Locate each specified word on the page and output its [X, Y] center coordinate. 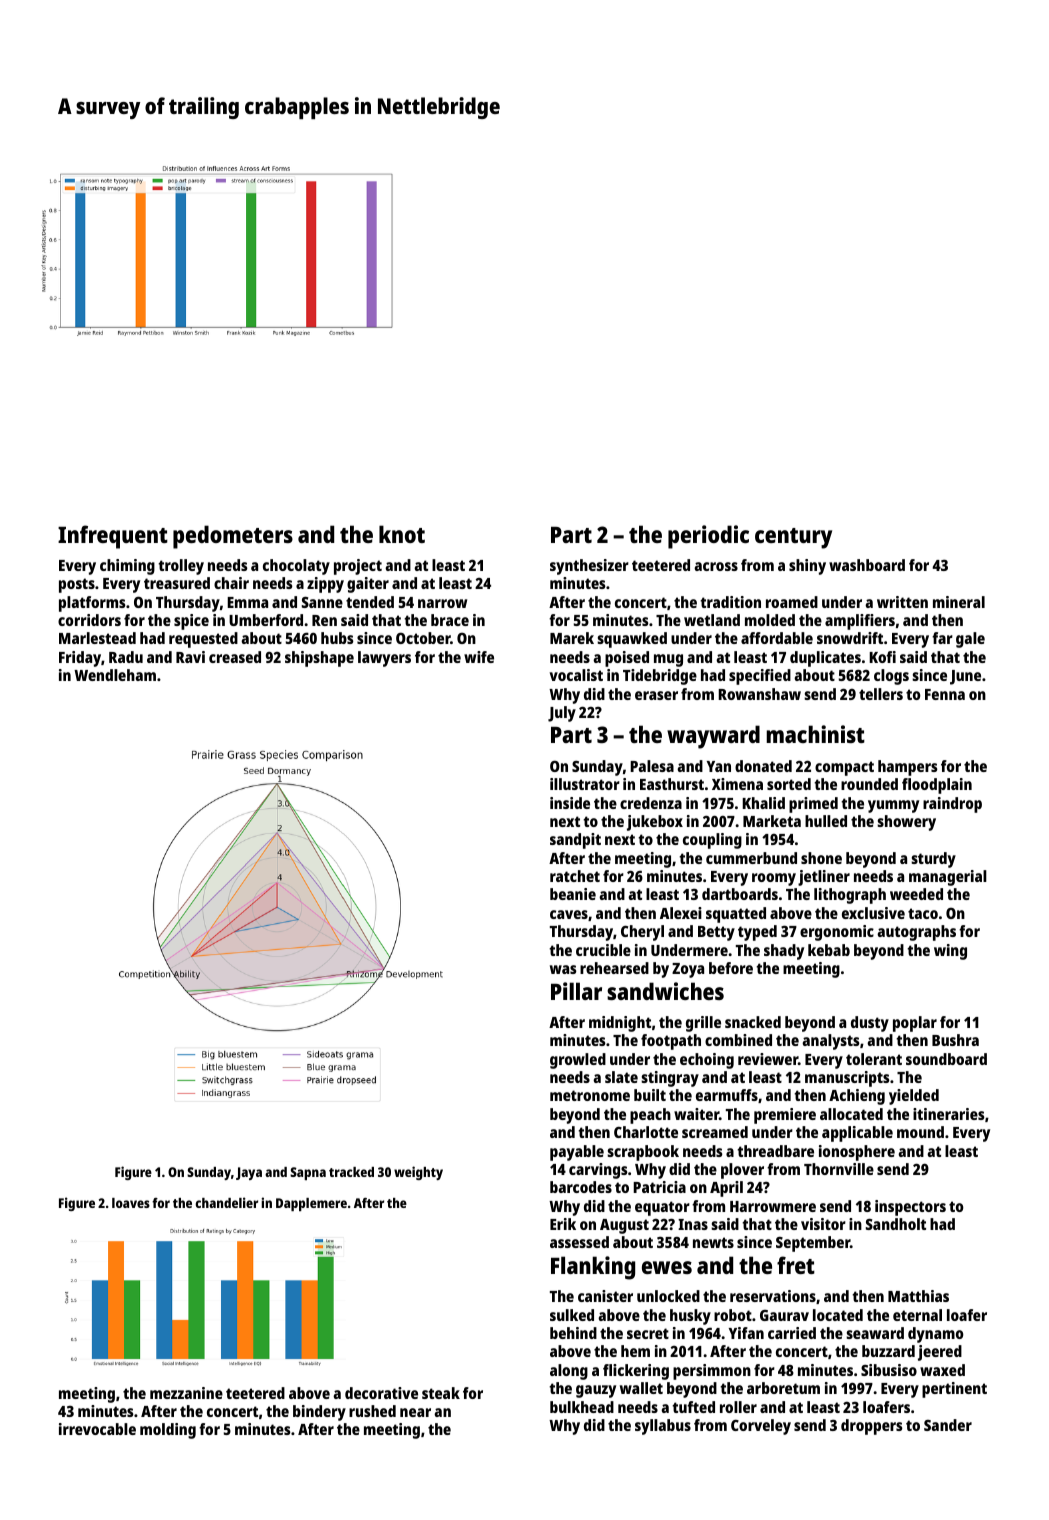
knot [402, 534]
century [793, 538]
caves [569, 914]
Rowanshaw [759, 694]
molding [168, 1431]
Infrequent [113, 537]
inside [570, 803]
